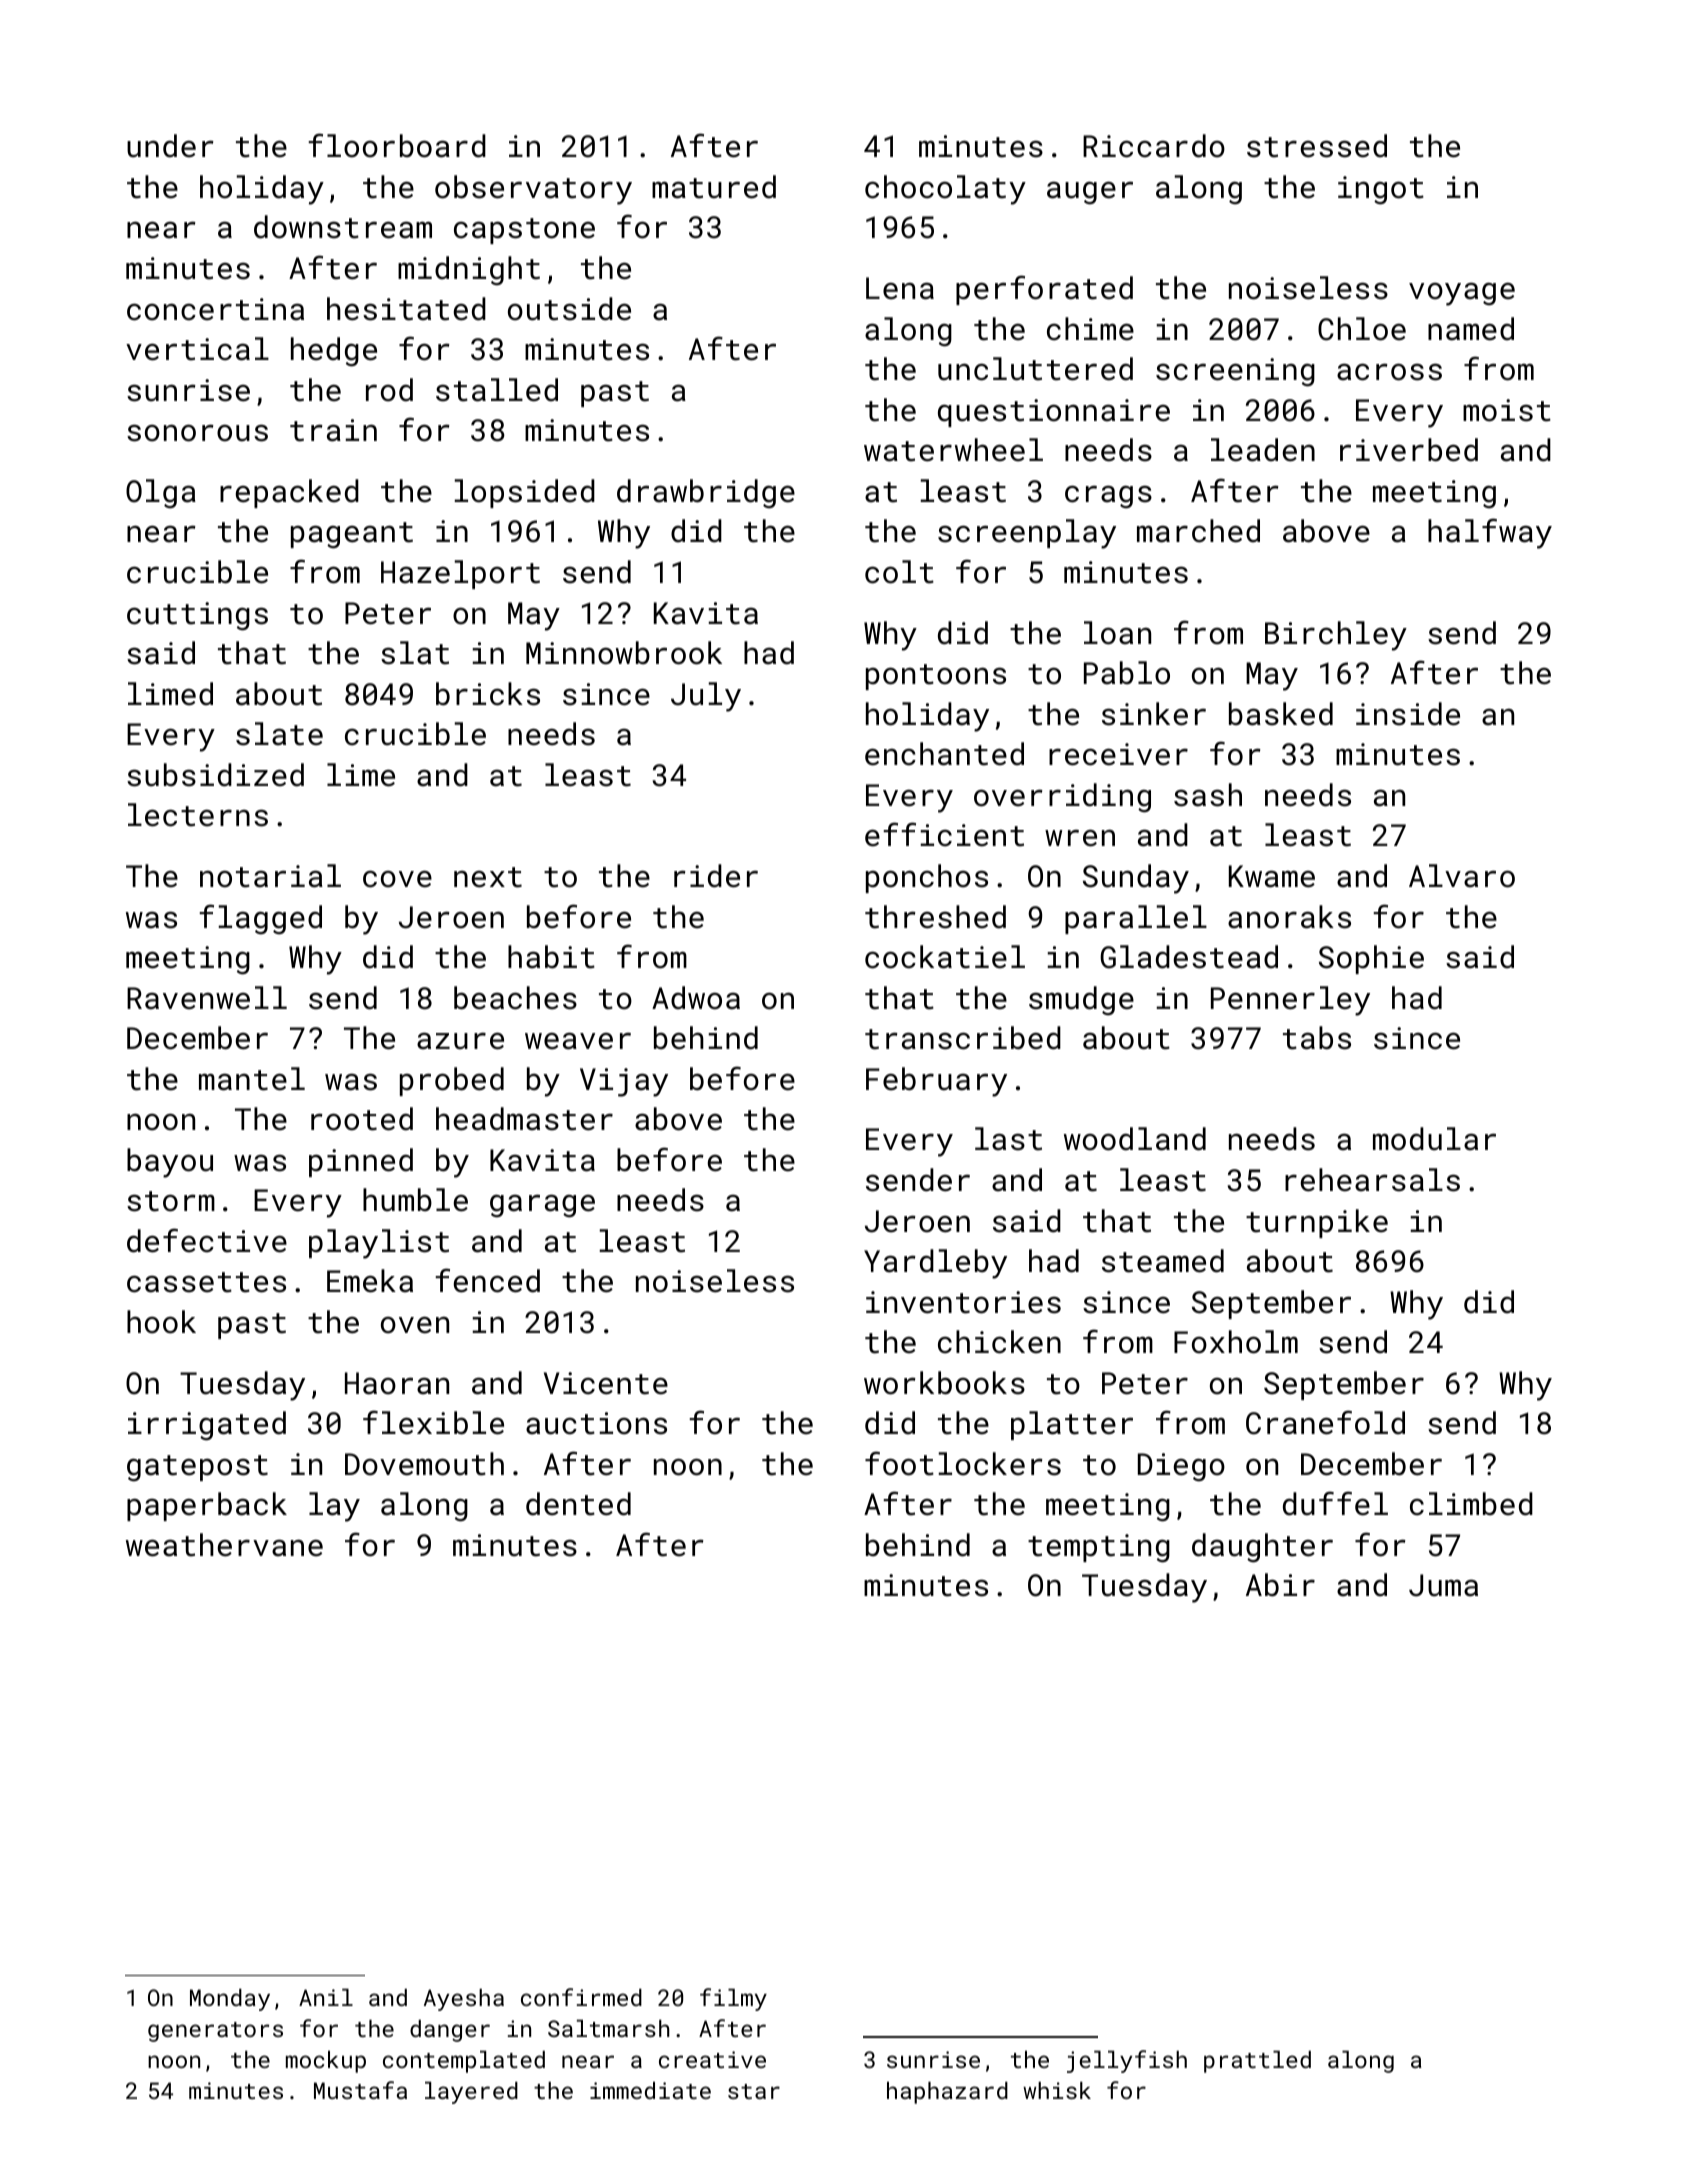  I want to click on concertina, so click(215, 309).
